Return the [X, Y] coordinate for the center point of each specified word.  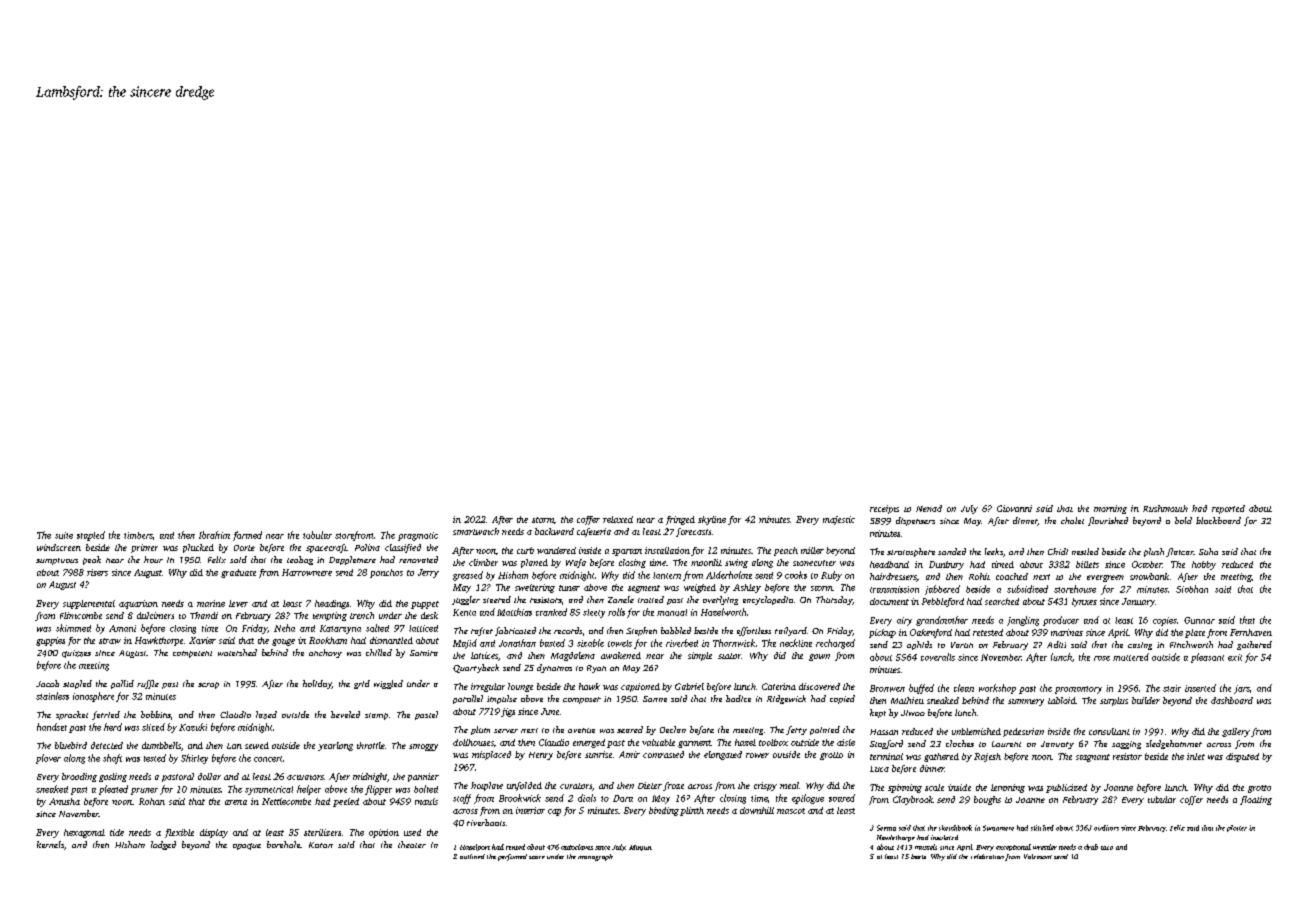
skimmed [73, 628]
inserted [1200, 688]
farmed [247, 536]
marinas [1067, 632]
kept [878, 713]
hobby [1204, 565]
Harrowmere [307, 572]
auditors [1106, 828]
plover [48, 759]
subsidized [1027, 589]
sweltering [535, 588]
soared [842, 798]
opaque [247, 846]
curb [525, 550]
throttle [371, 745]
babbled [676, 630]
